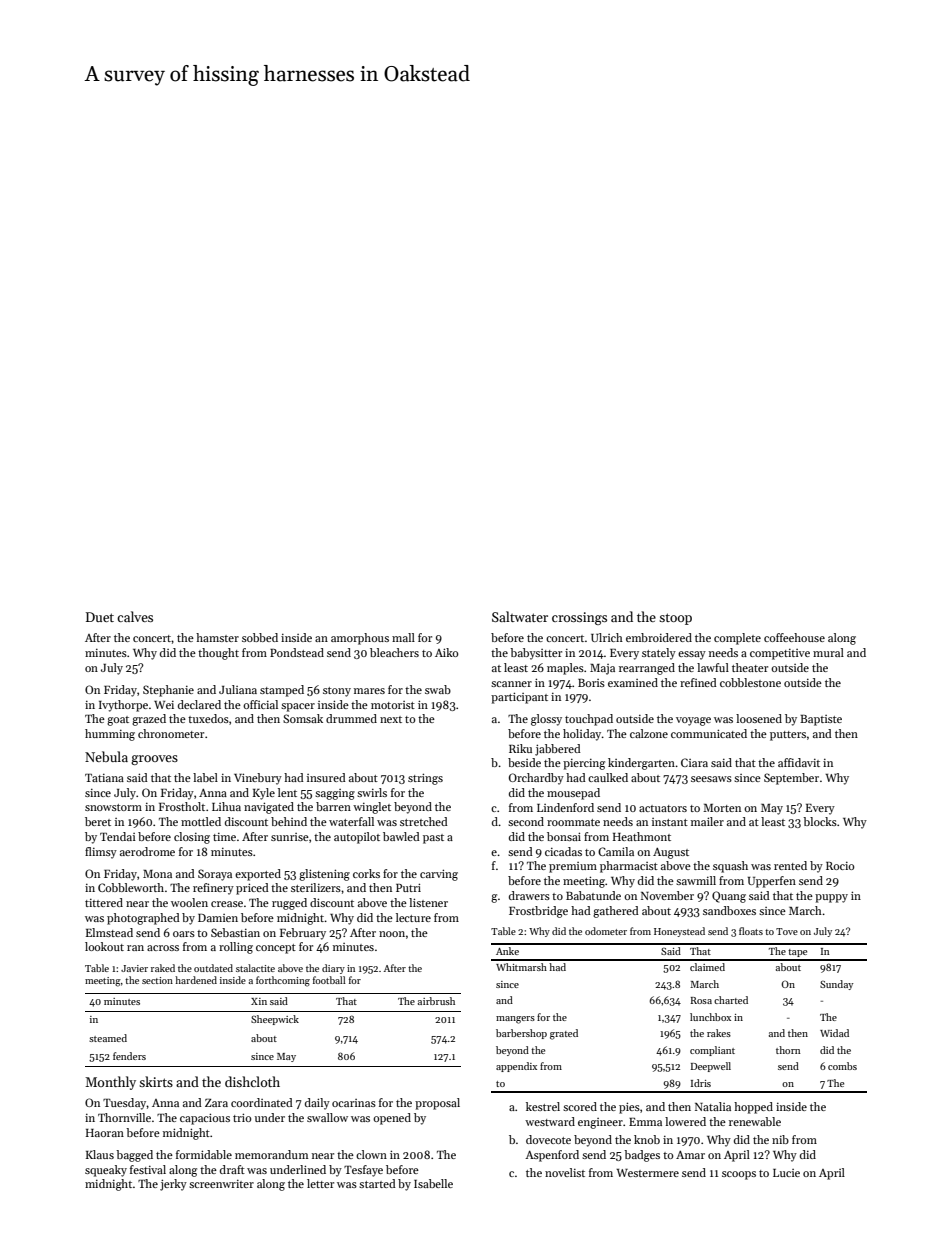  I want to click on next, so click(391, 719).
